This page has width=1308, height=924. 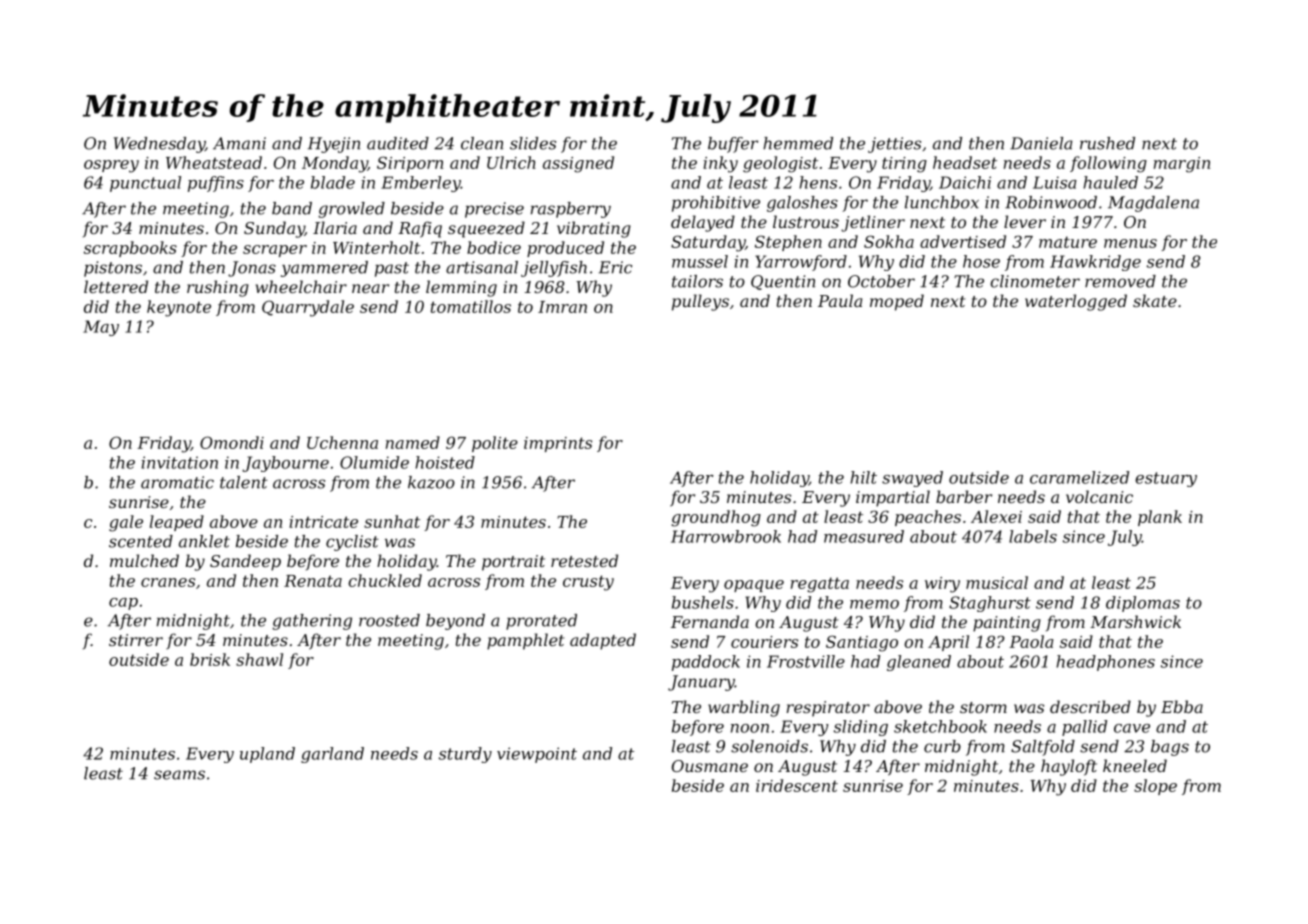 What do you see at coordinates (558, 444) in the page?
I see `imprints` at bounding box center [558, 444].
